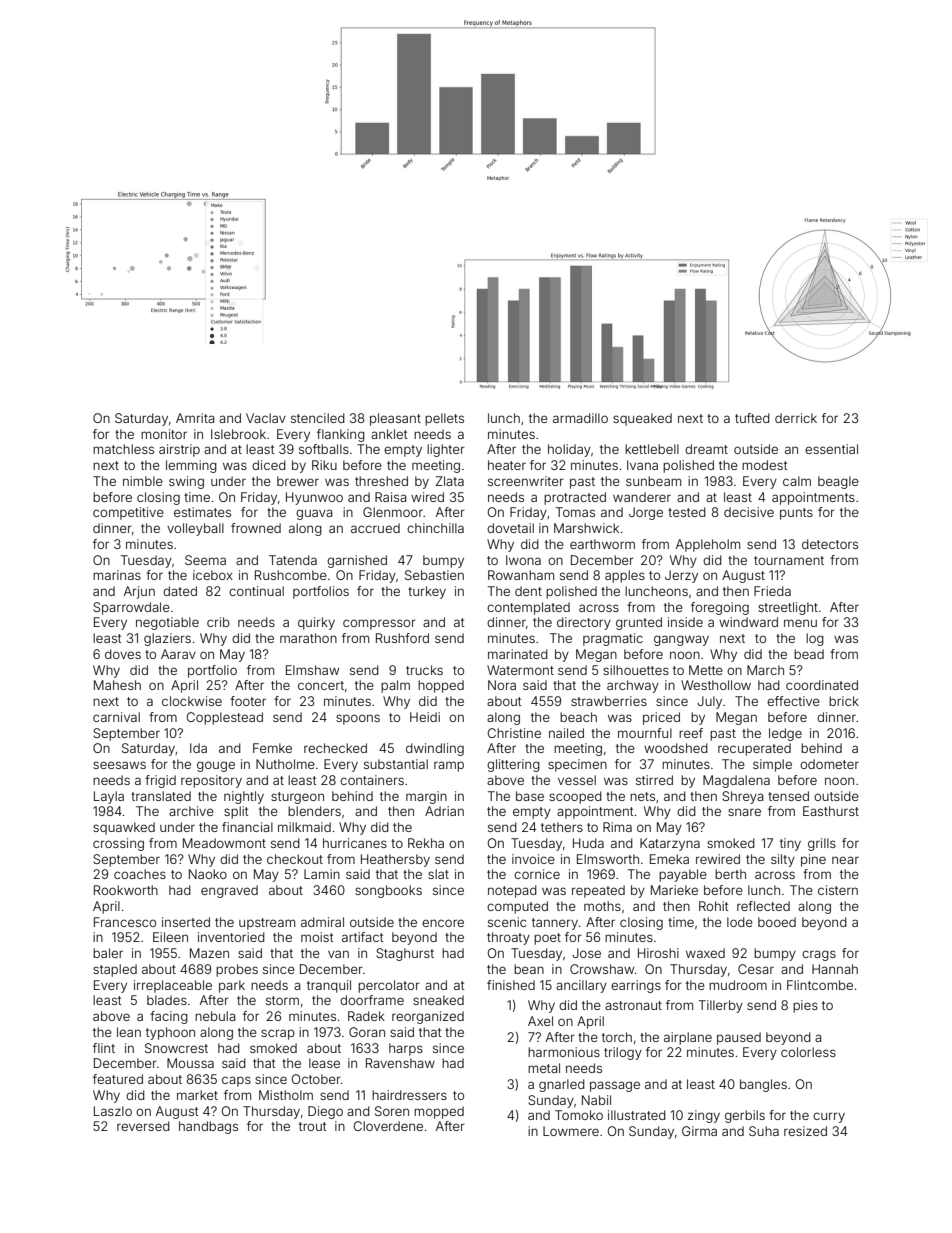 The image size is (952, 1233). I want to click on doves, so click(123, 654).
